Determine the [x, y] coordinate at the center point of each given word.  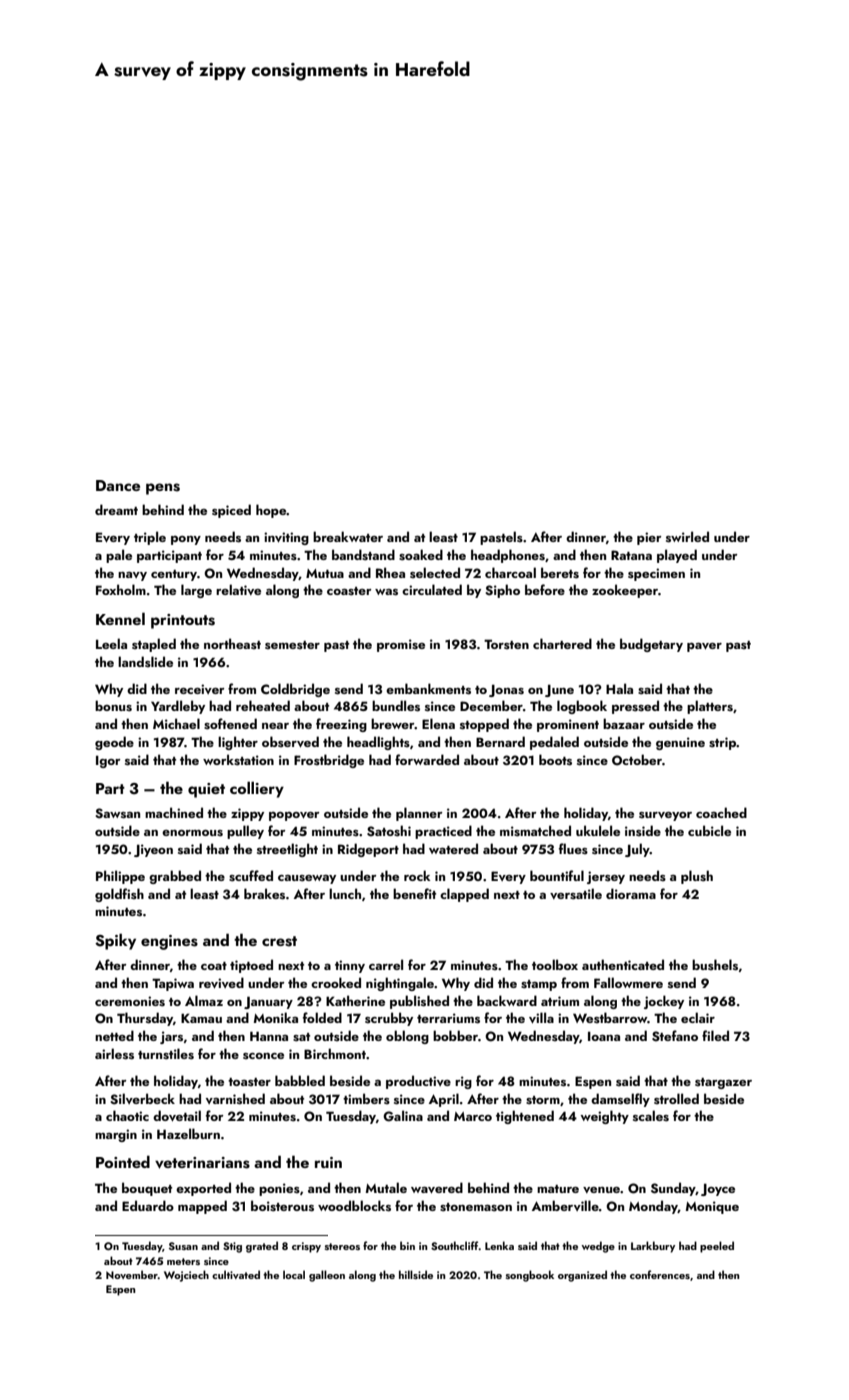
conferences [660, 1274]
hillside [416, 1274]
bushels [715, 965]
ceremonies [130, 1001]
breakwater [348, 536]
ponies [279, 1189]
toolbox [555, 964]
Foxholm [121, 589]
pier [649, 538]
